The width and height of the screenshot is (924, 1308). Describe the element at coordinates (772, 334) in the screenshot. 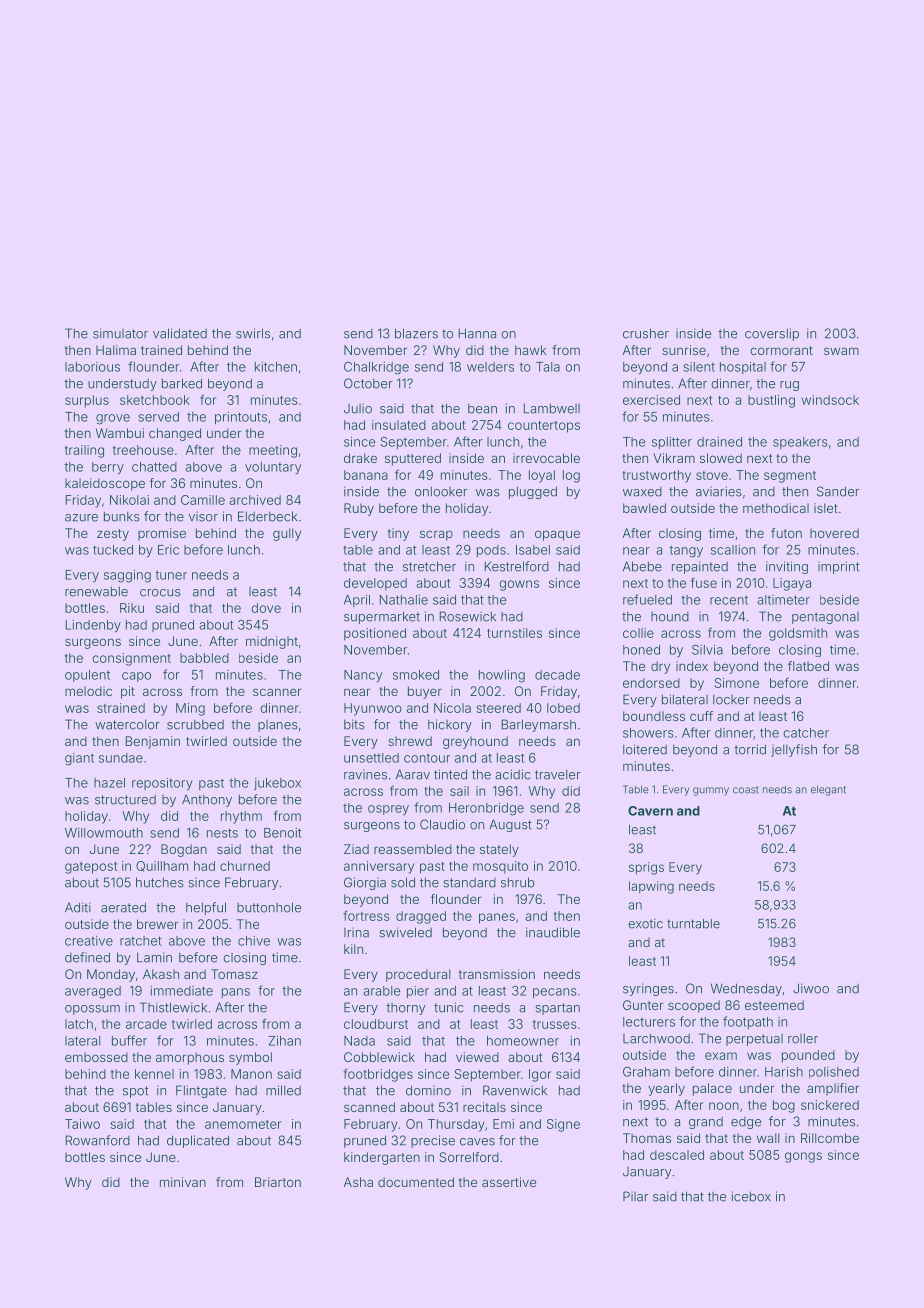

I see `coverslip` at that location.
